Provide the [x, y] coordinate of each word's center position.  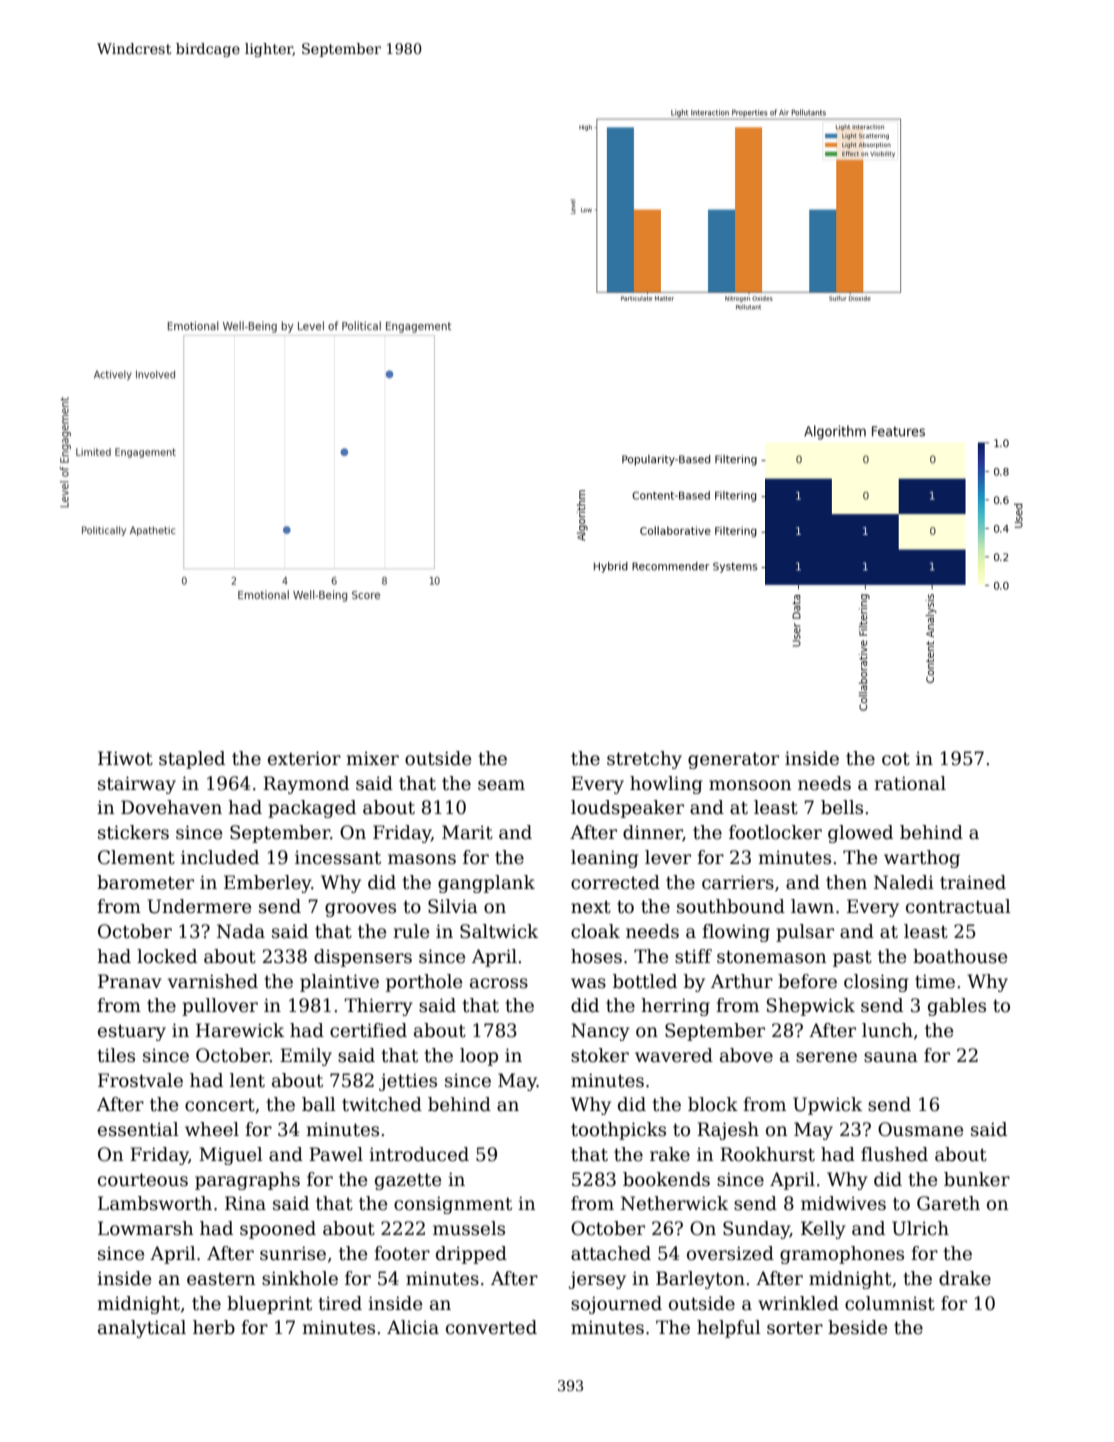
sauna [891, 1057]
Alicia [413, 1327]
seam [501, 785]
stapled [192, 760]
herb [214, 1327]
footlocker [775, 832]
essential [138, 1129]
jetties [408, 1082]
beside [857, 1327]
